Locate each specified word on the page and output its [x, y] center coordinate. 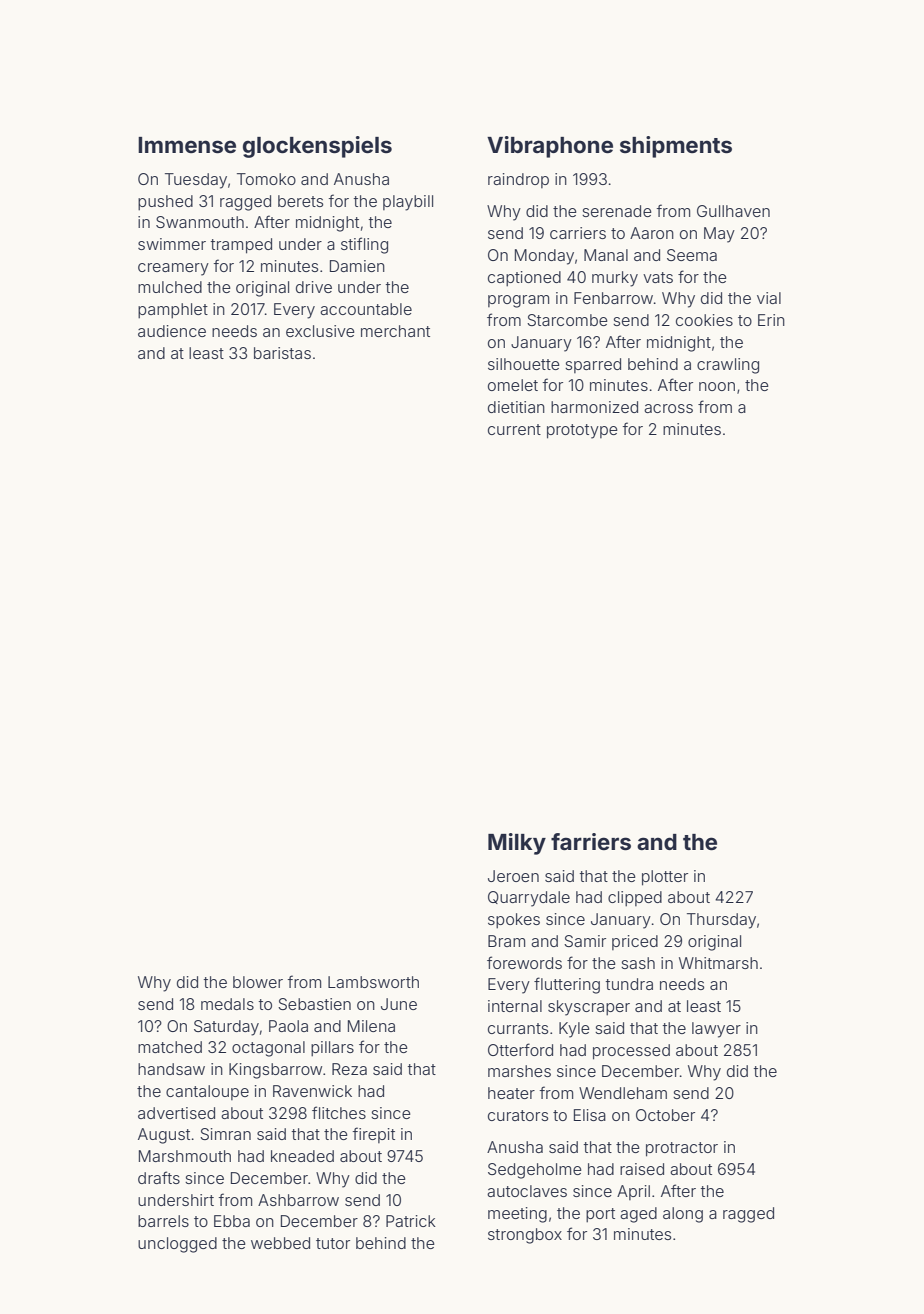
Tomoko [266, 179]
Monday [544, 257]
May [719, 235]
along [683, 1215]
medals [227, 1004]
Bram [506, 941]
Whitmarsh [718, 963]
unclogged [177, 1245]
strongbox [525, 1236]
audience [172, 331]
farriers [591, 842]
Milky [517, 844]
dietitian [516, 407]
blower [258, 982]
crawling [728, 366]
